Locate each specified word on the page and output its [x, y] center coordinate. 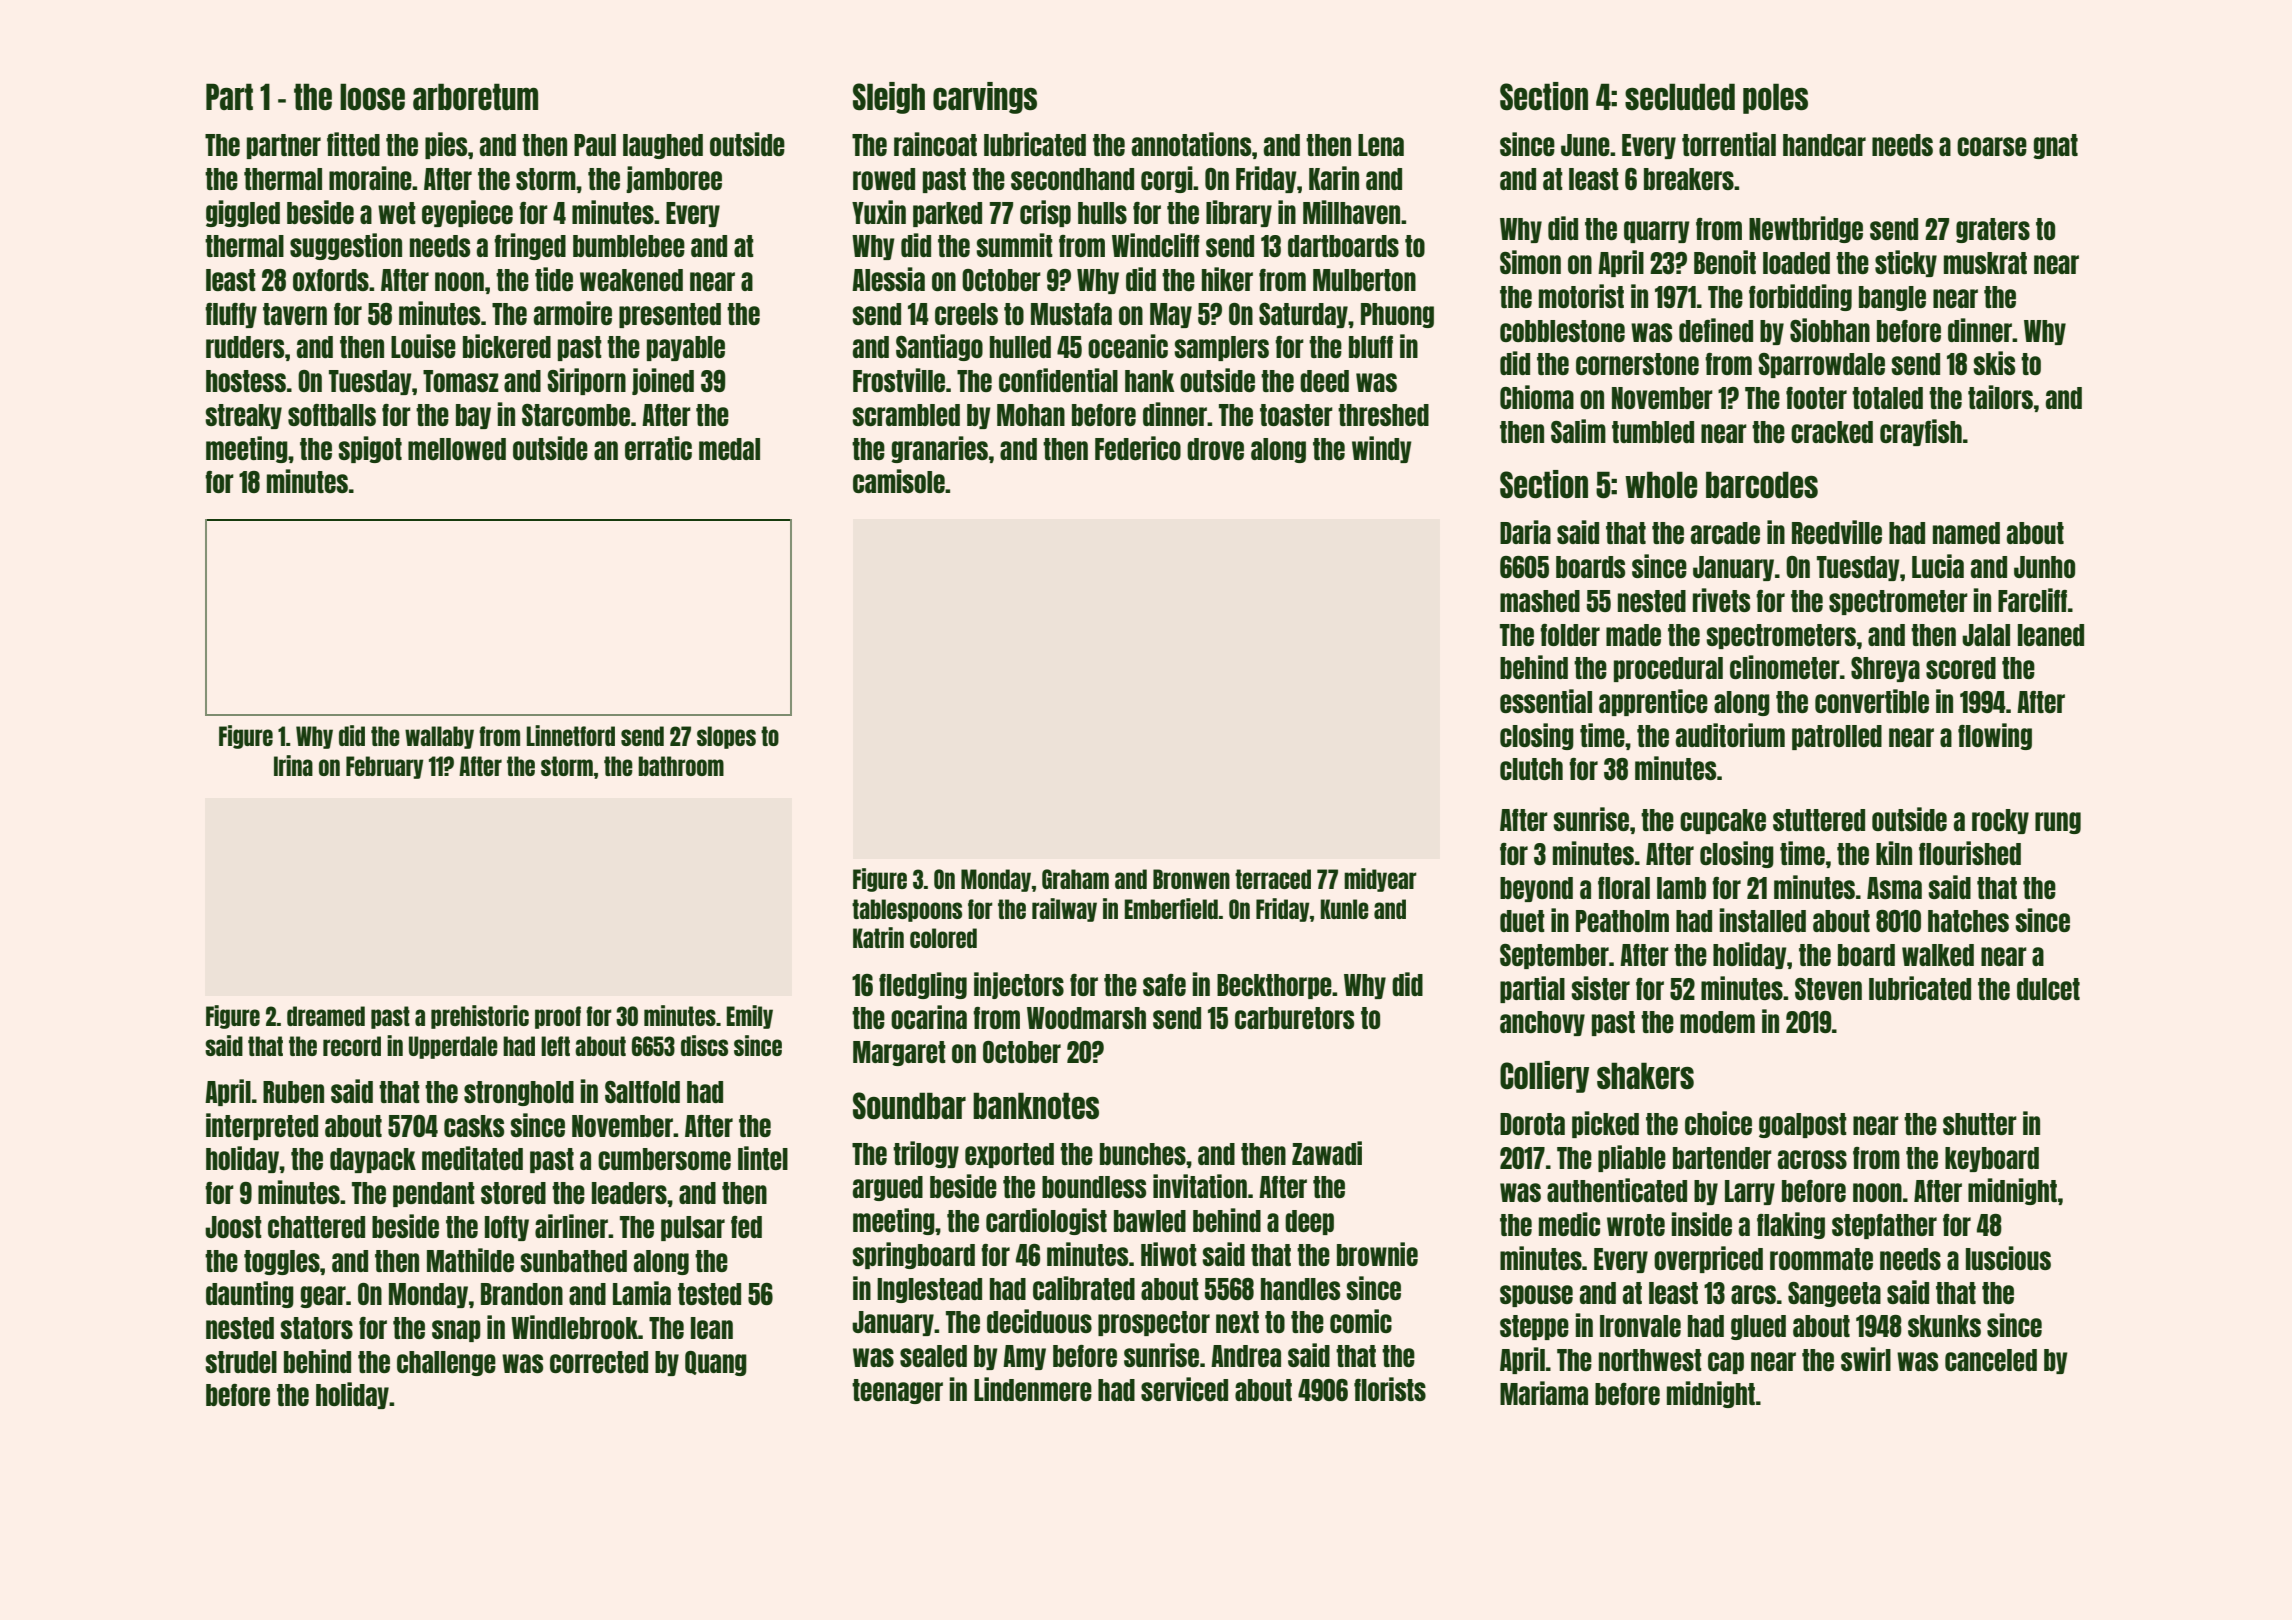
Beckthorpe [1274, 986]
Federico [1138, 448]
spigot [370, 449]
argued [888, 1188]
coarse [1992, 146]
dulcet [2048, 989]
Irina [293, 765]
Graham [1075, 879]
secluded [1680, 97]
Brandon [522, 1294]
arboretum [475, 97]
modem [1717, 1022]
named [1966, 533]
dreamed [326, 1016]
